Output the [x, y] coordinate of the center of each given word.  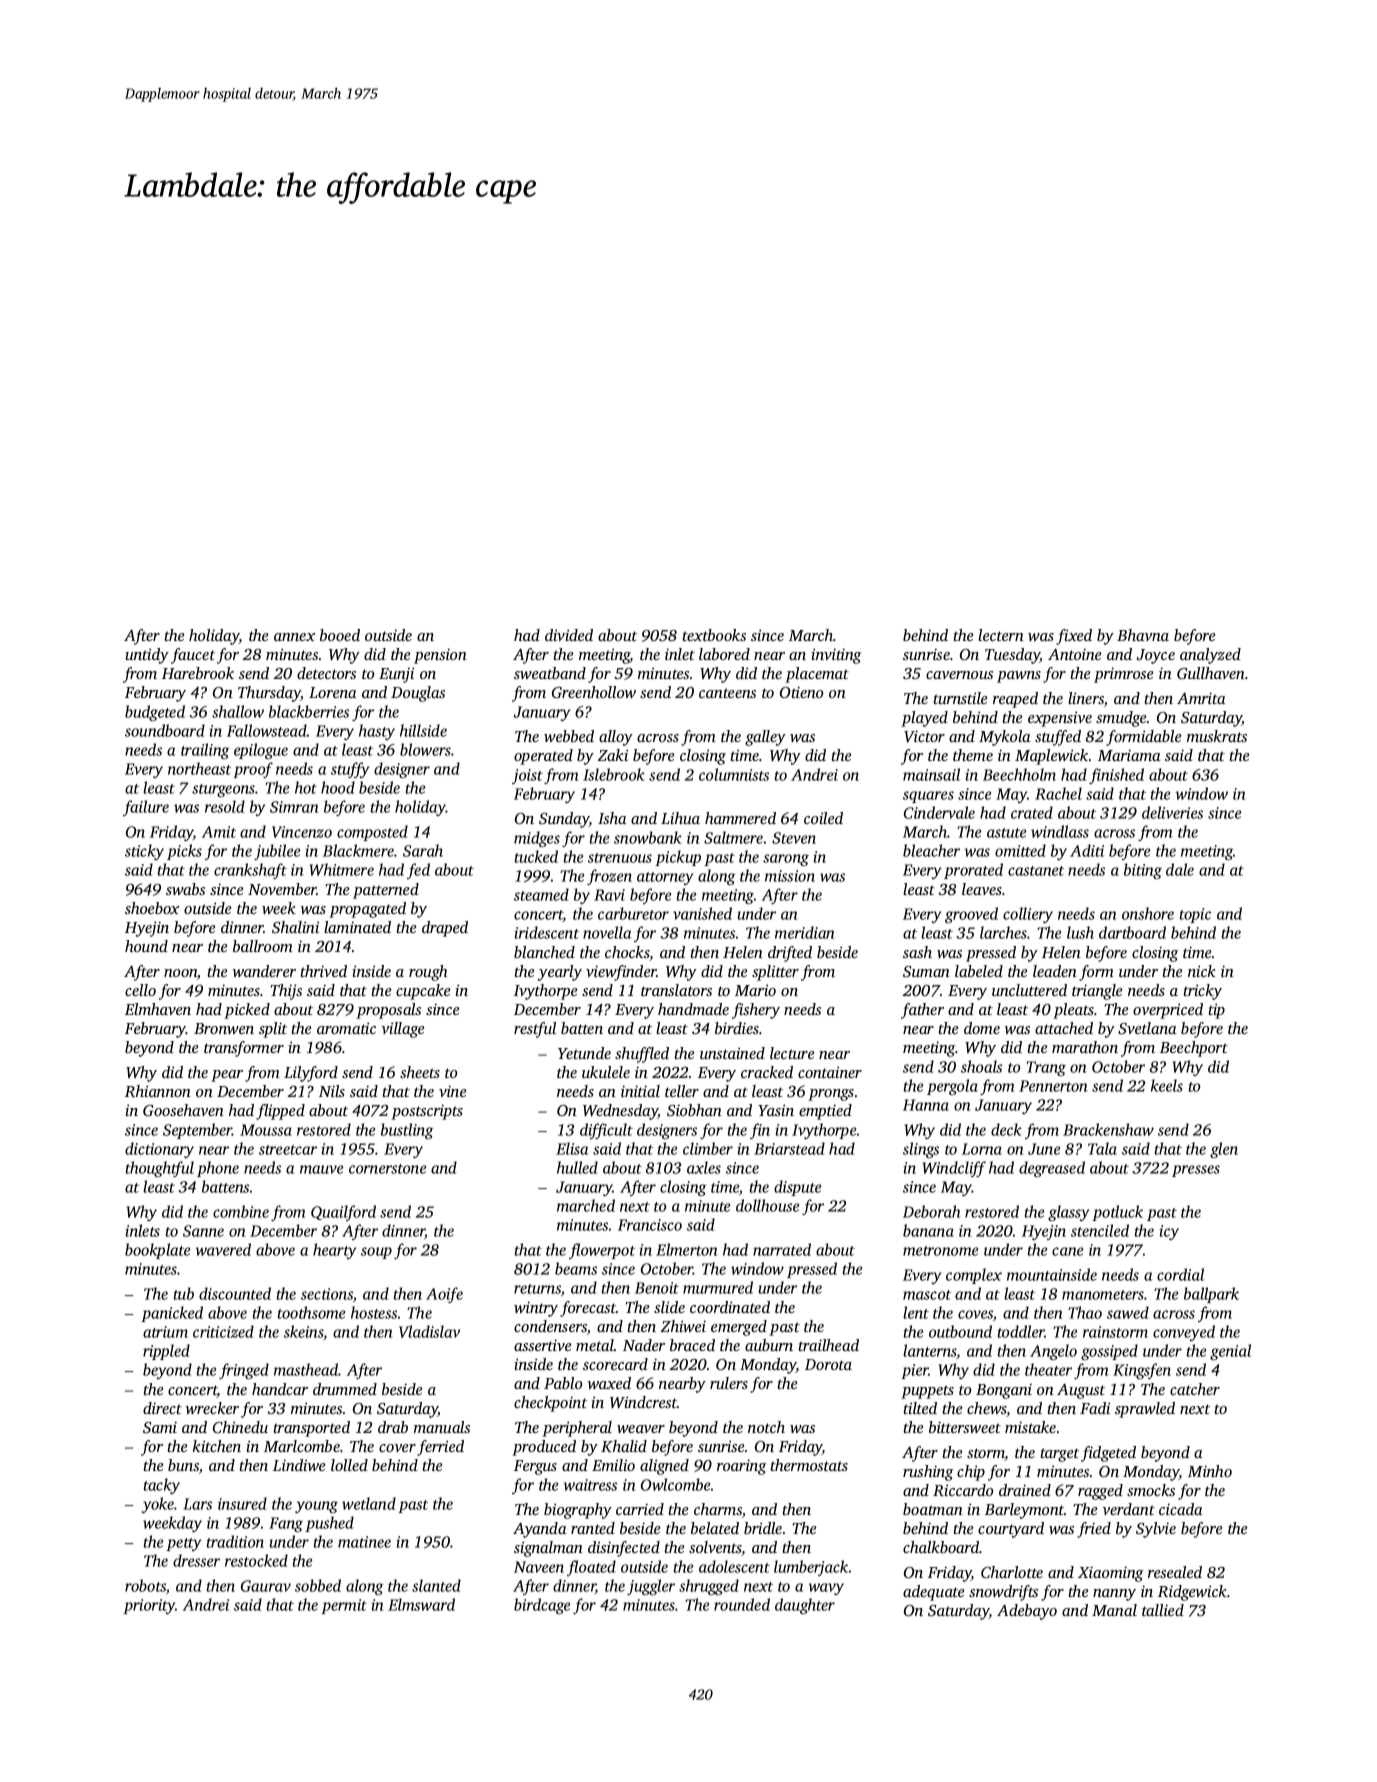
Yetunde [584, 1053]
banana [928, 1230]
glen [1224, 1150]
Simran [294, 807]
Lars [197, 1504]
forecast [588, 1309]
